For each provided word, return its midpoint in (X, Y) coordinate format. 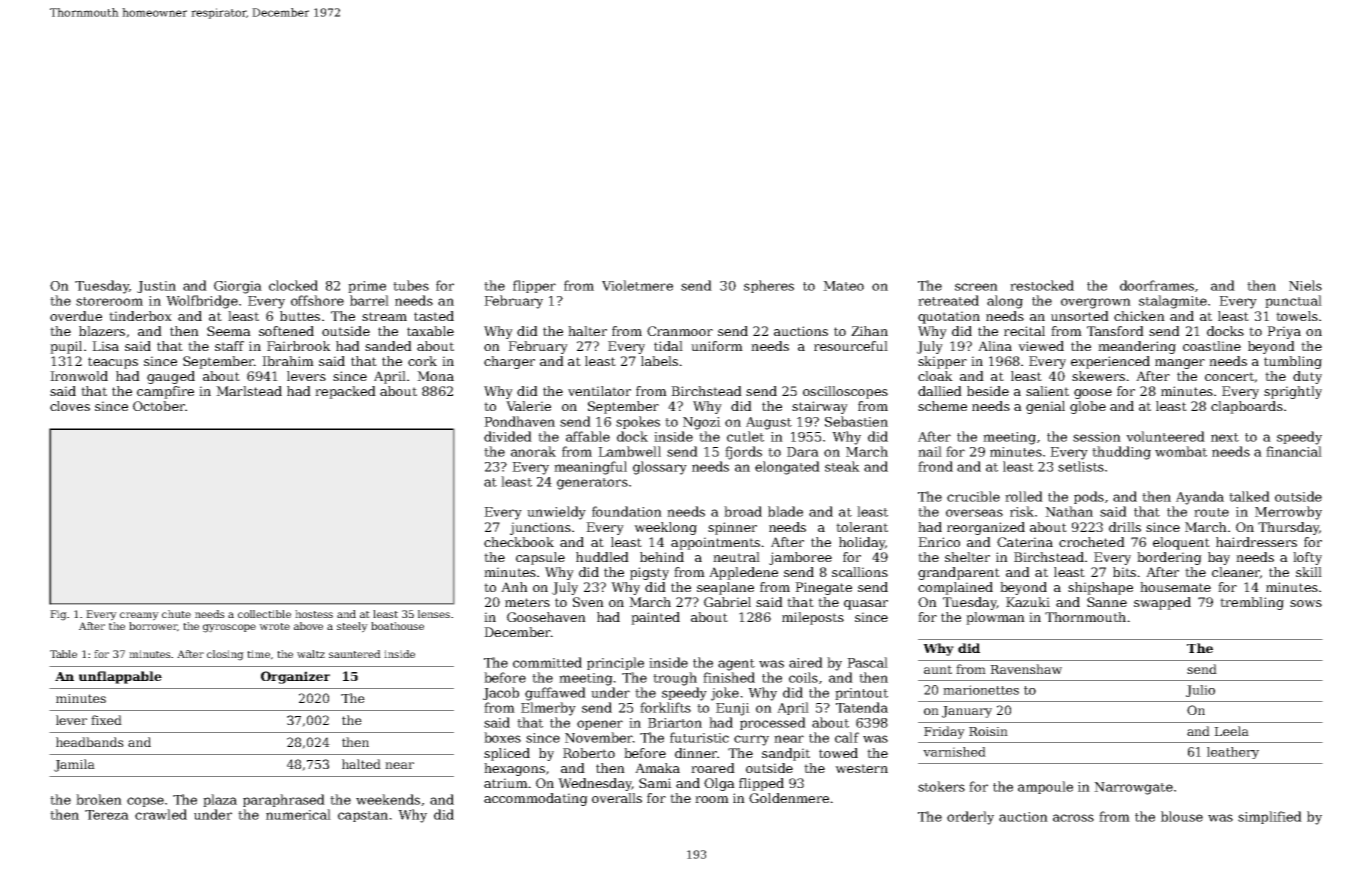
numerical (298, 814)
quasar (866, 605)
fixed (106, 720)
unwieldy (556, 513)
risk (1022, 511)
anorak (533, 451)
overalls (617, 798)
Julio (1200, 691)
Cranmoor (680, 331)
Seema (229, 331)
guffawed (555, 694)
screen (976, 287)
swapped (1162, 603)
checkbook (519, 542)
